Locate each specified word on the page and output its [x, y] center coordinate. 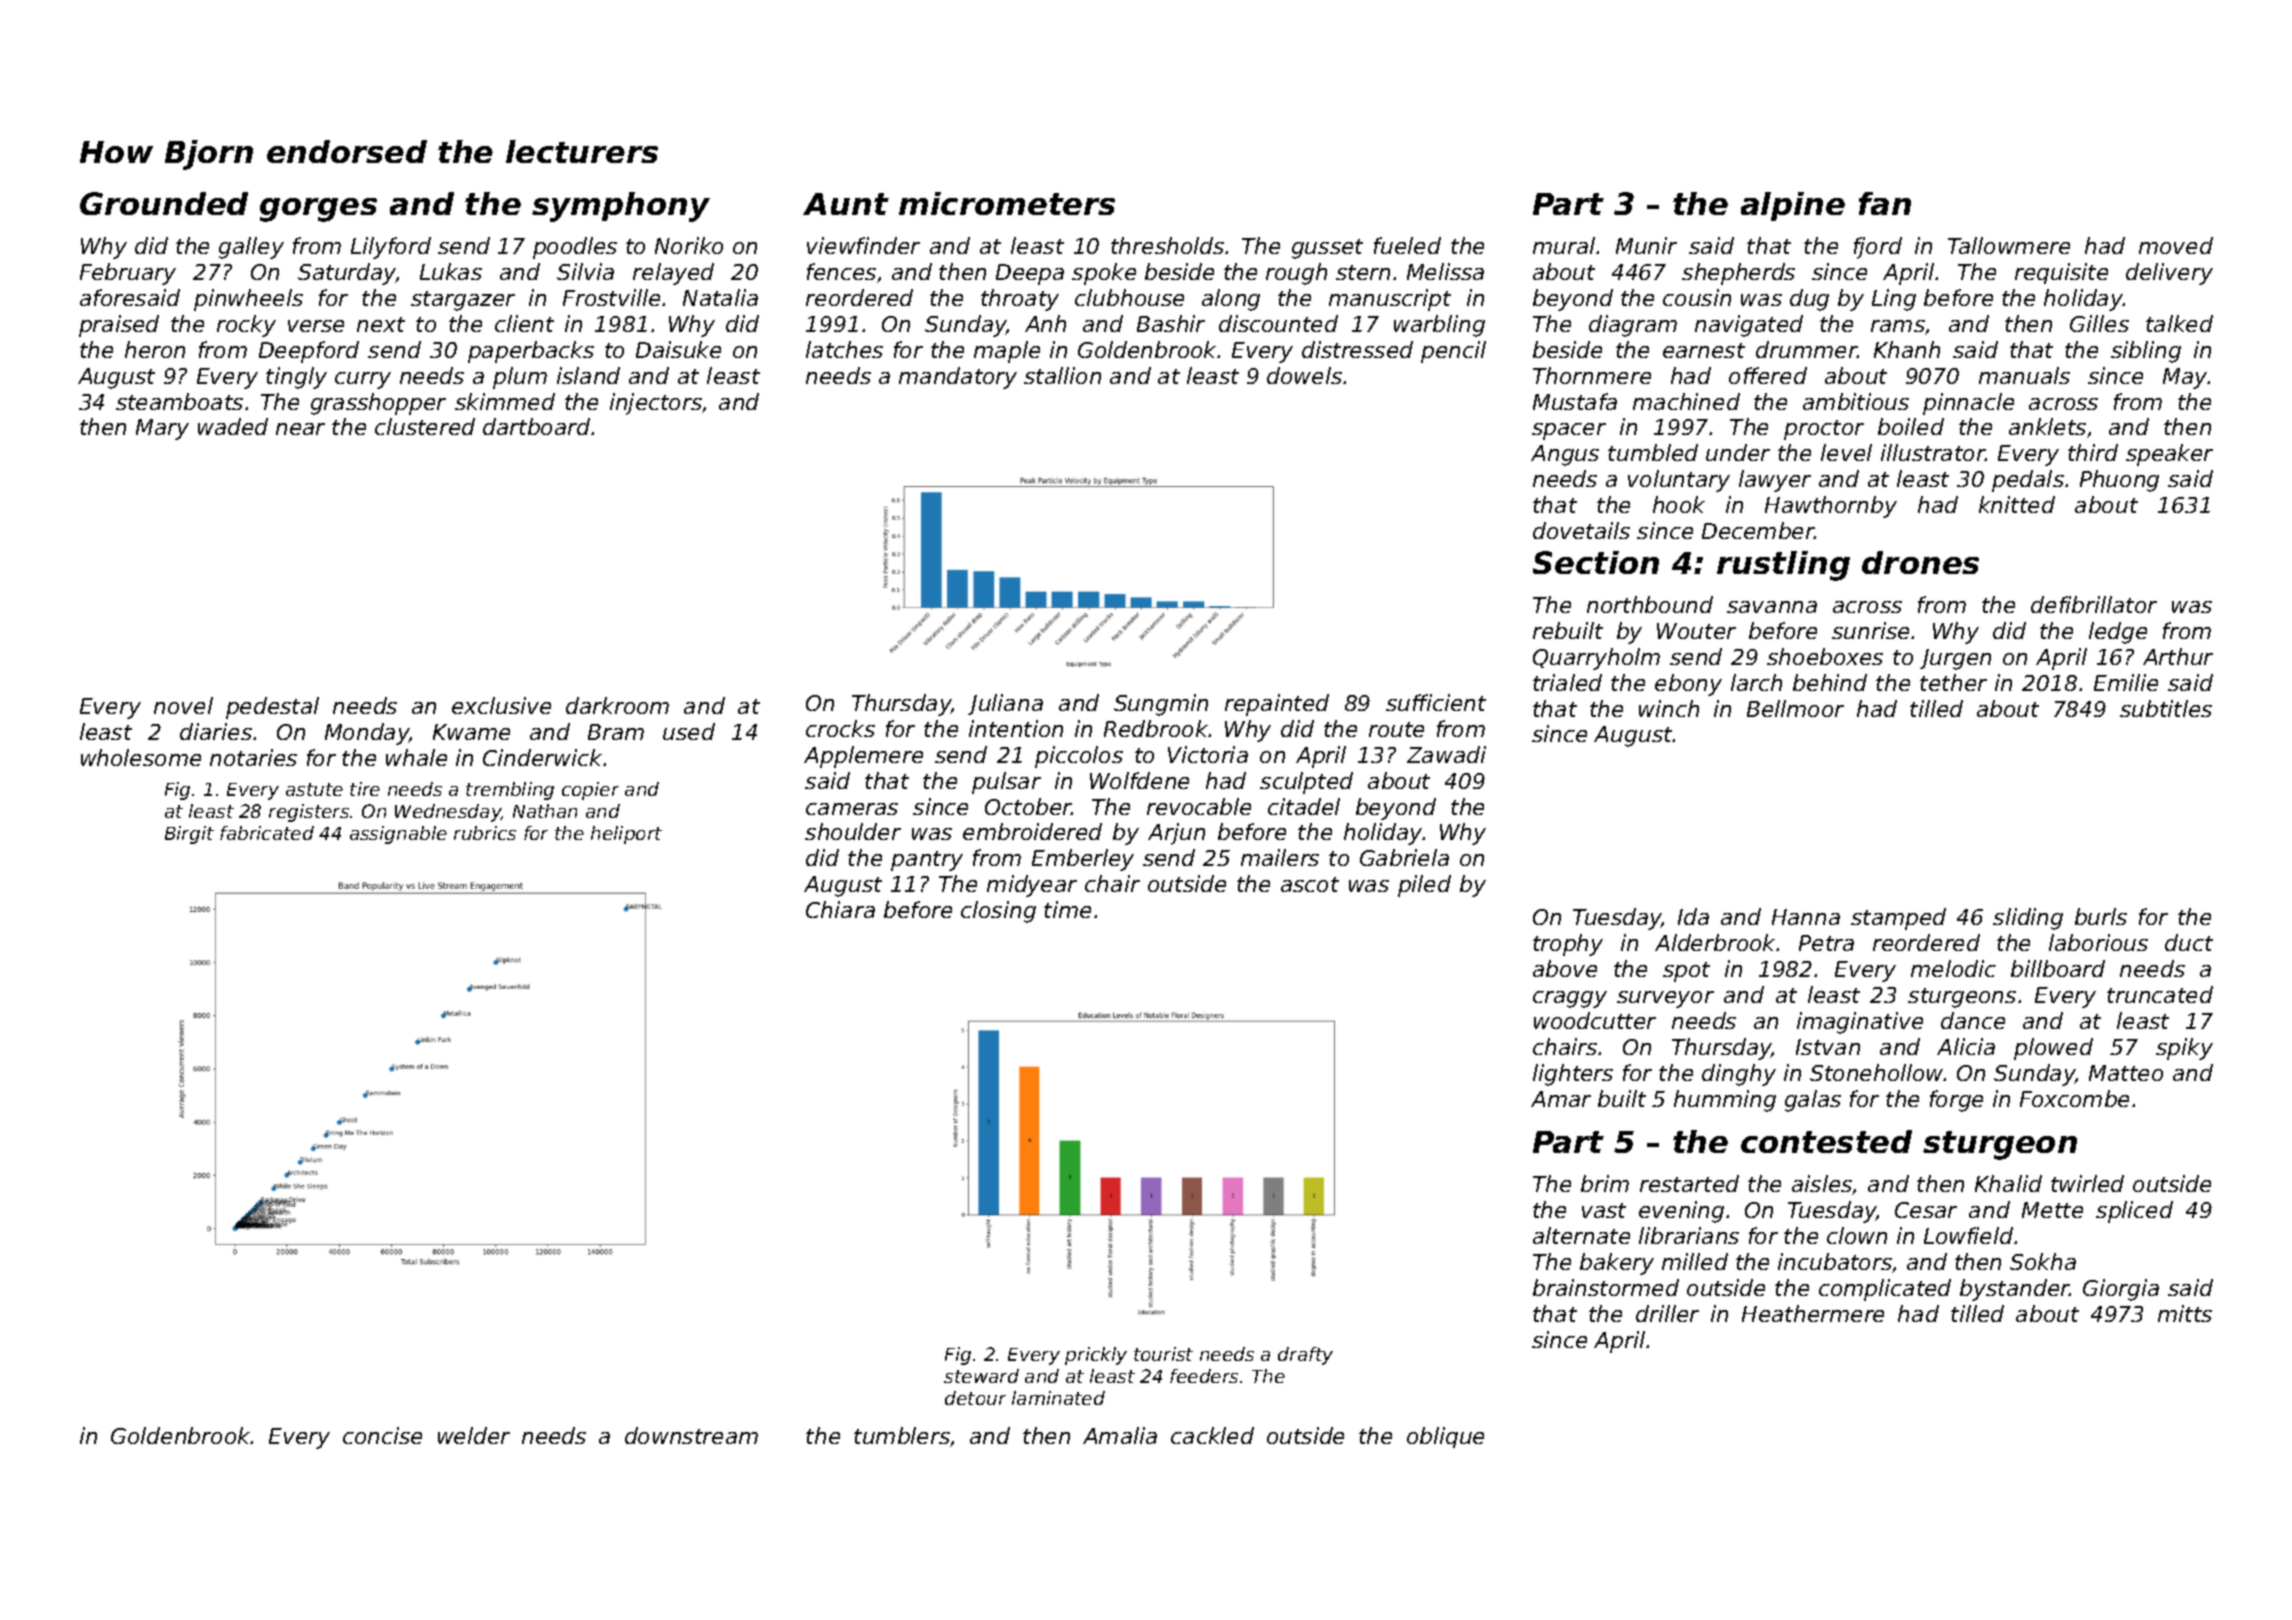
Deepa [1030, 274]
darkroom [617, 705]
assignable [398, 835]
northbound [1650, 604]
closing [998, 912]
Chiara [840, 909]
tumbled [1653, 452]
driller [1667, 1313]
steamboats [179, 401]
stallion [1062, 375]
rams [1898, 326]
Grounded [164, 203]
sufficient [1436, 702]
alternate [1581, 1235]
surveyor [1665, 999]
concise [382, 1435]
